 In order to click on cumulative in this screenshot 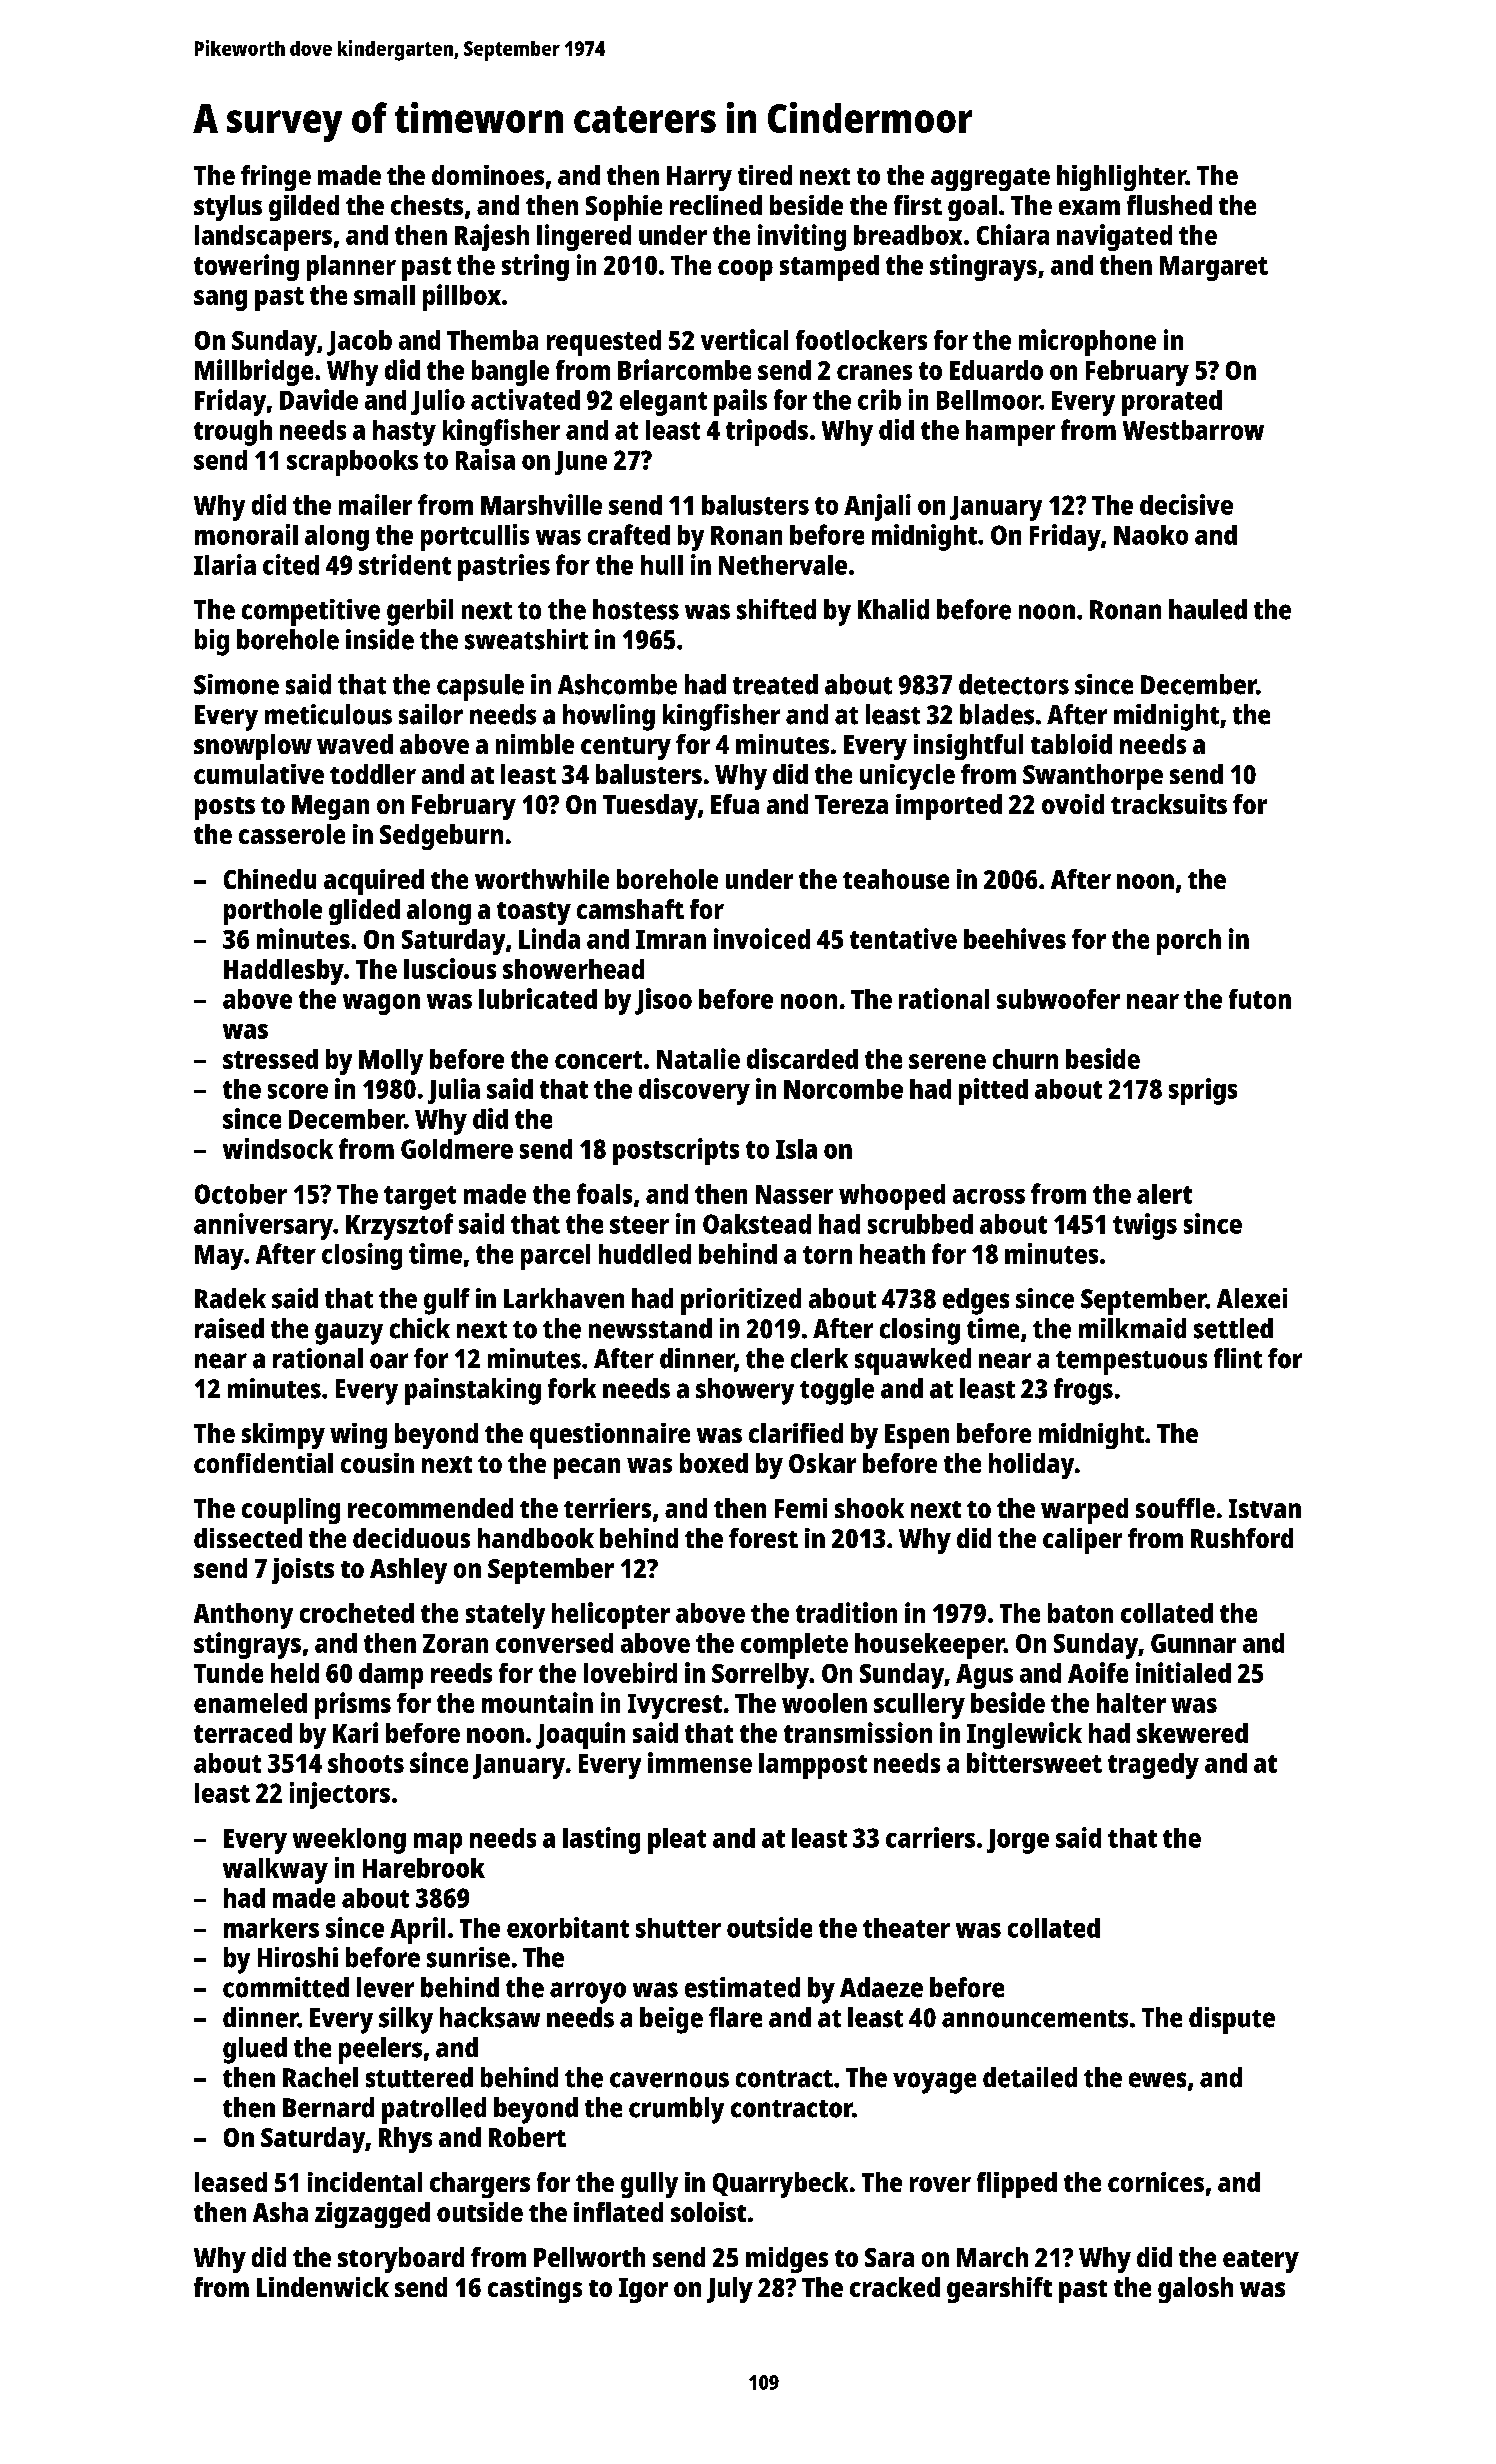, I will do `click(259, 774)`.
